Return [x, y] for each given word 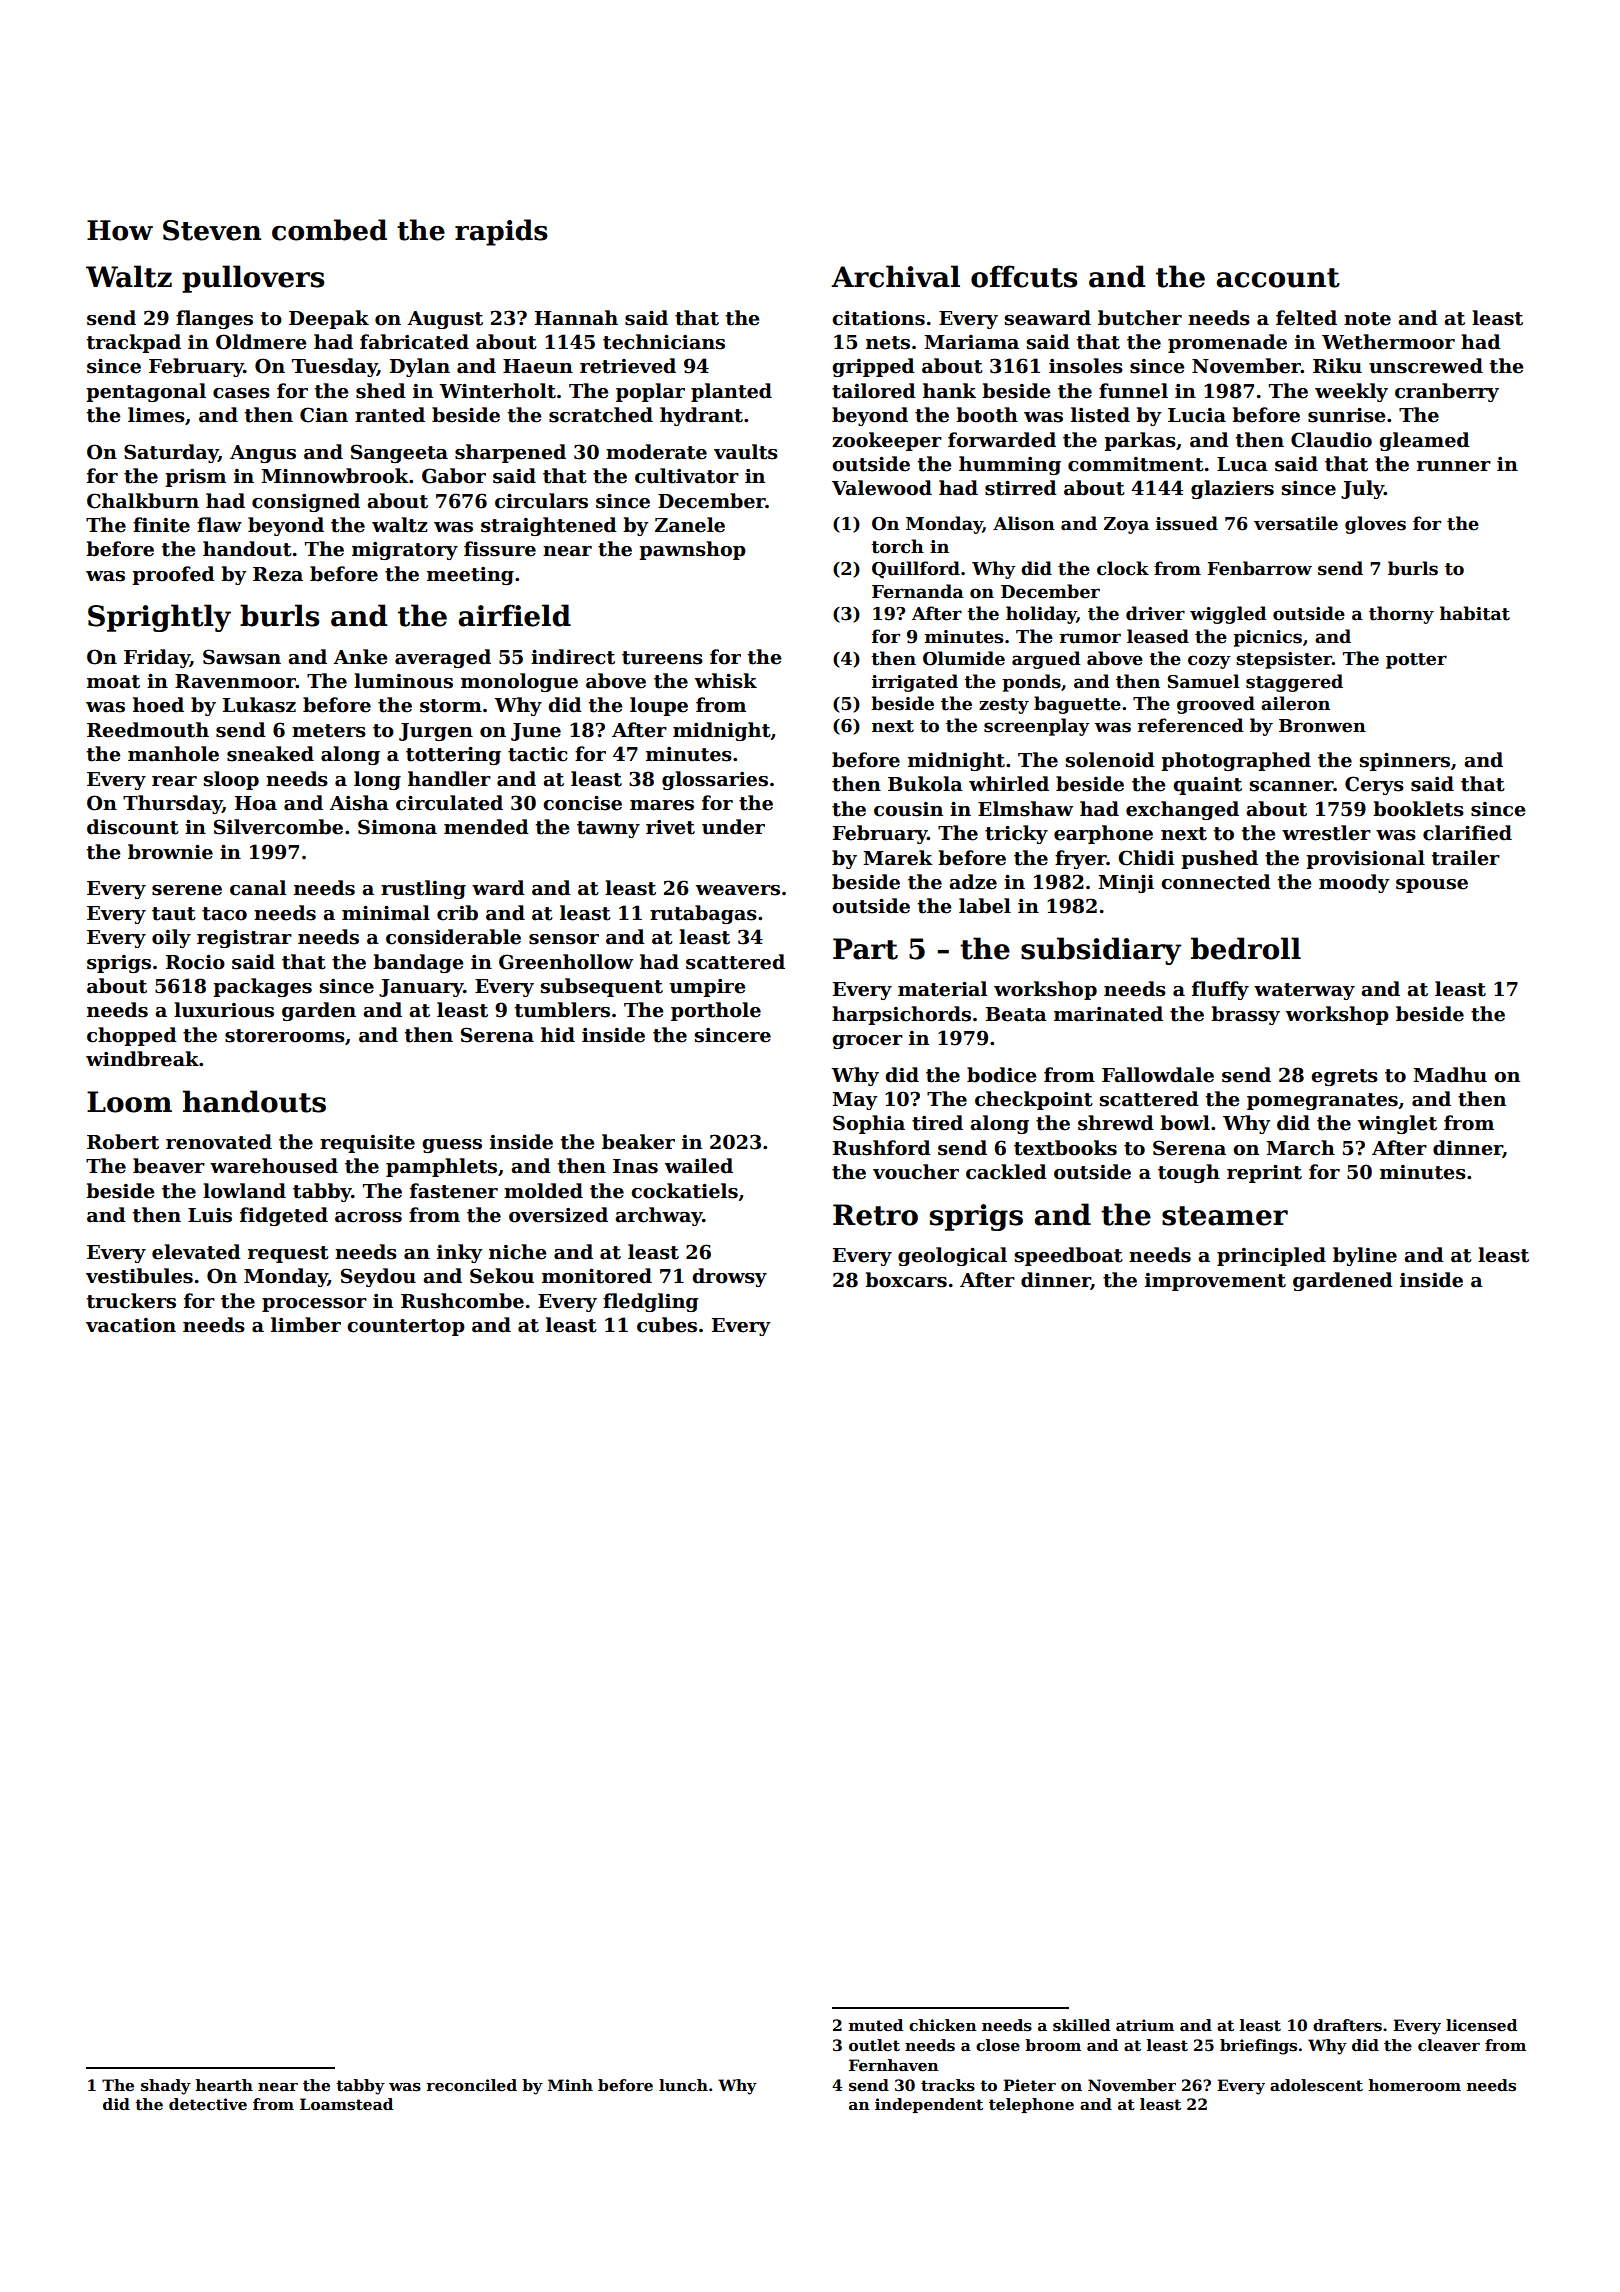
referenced [1190, 725]
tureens [662, 658]
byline [1365, 1256]
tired [937, 1123]
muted [876, 2025]
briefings [1258, 2047]
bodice [1001, 1075]
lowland [244, 1191]
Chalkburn [143, 501]
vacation [131, 1325]
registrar [244, 938]
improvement [1215, 1282]
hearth [224, 2085]
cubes [667, 1325]
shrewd [1116, 1123]
